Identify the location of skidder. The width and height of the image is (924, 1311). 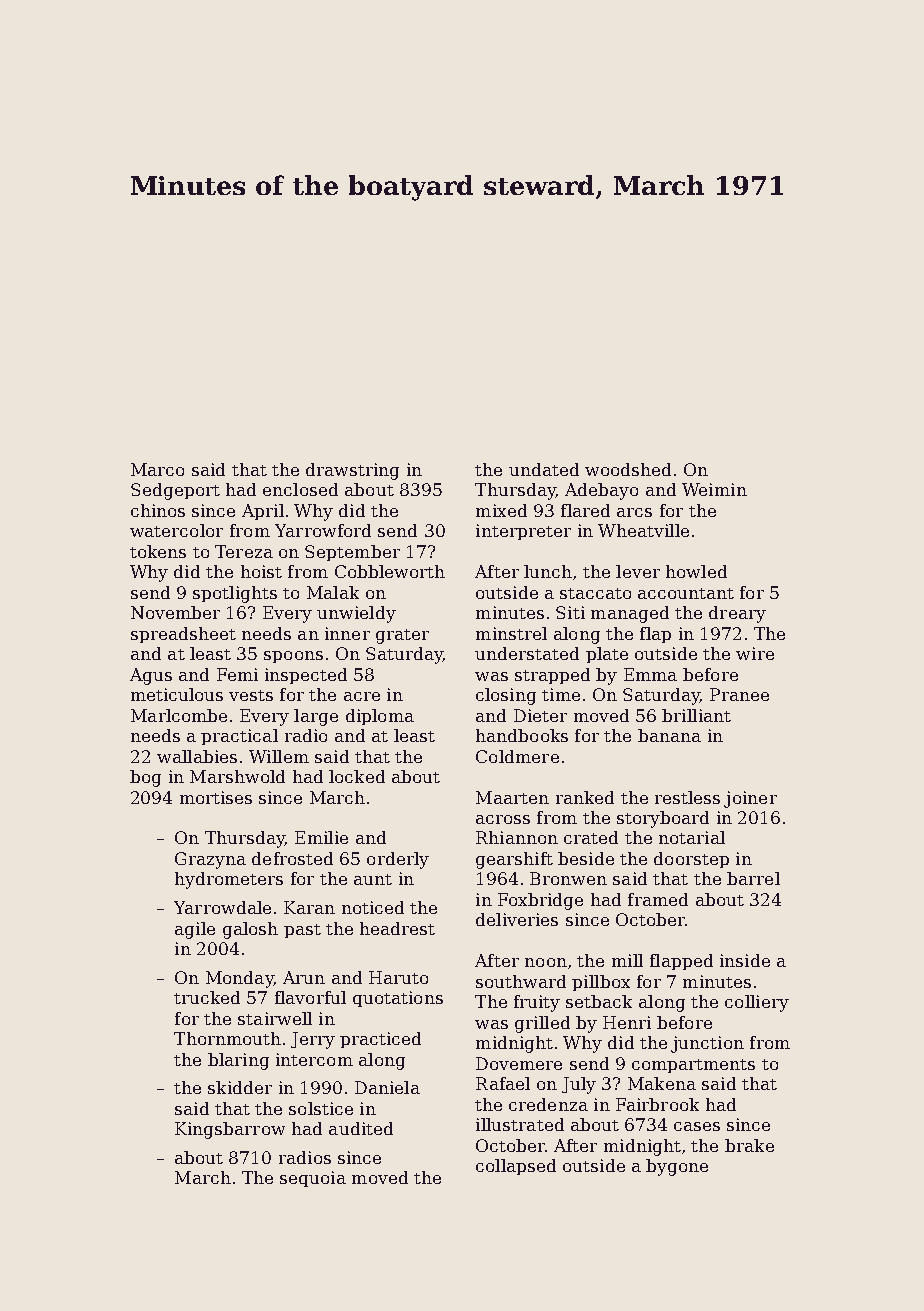
(240, 1087).
